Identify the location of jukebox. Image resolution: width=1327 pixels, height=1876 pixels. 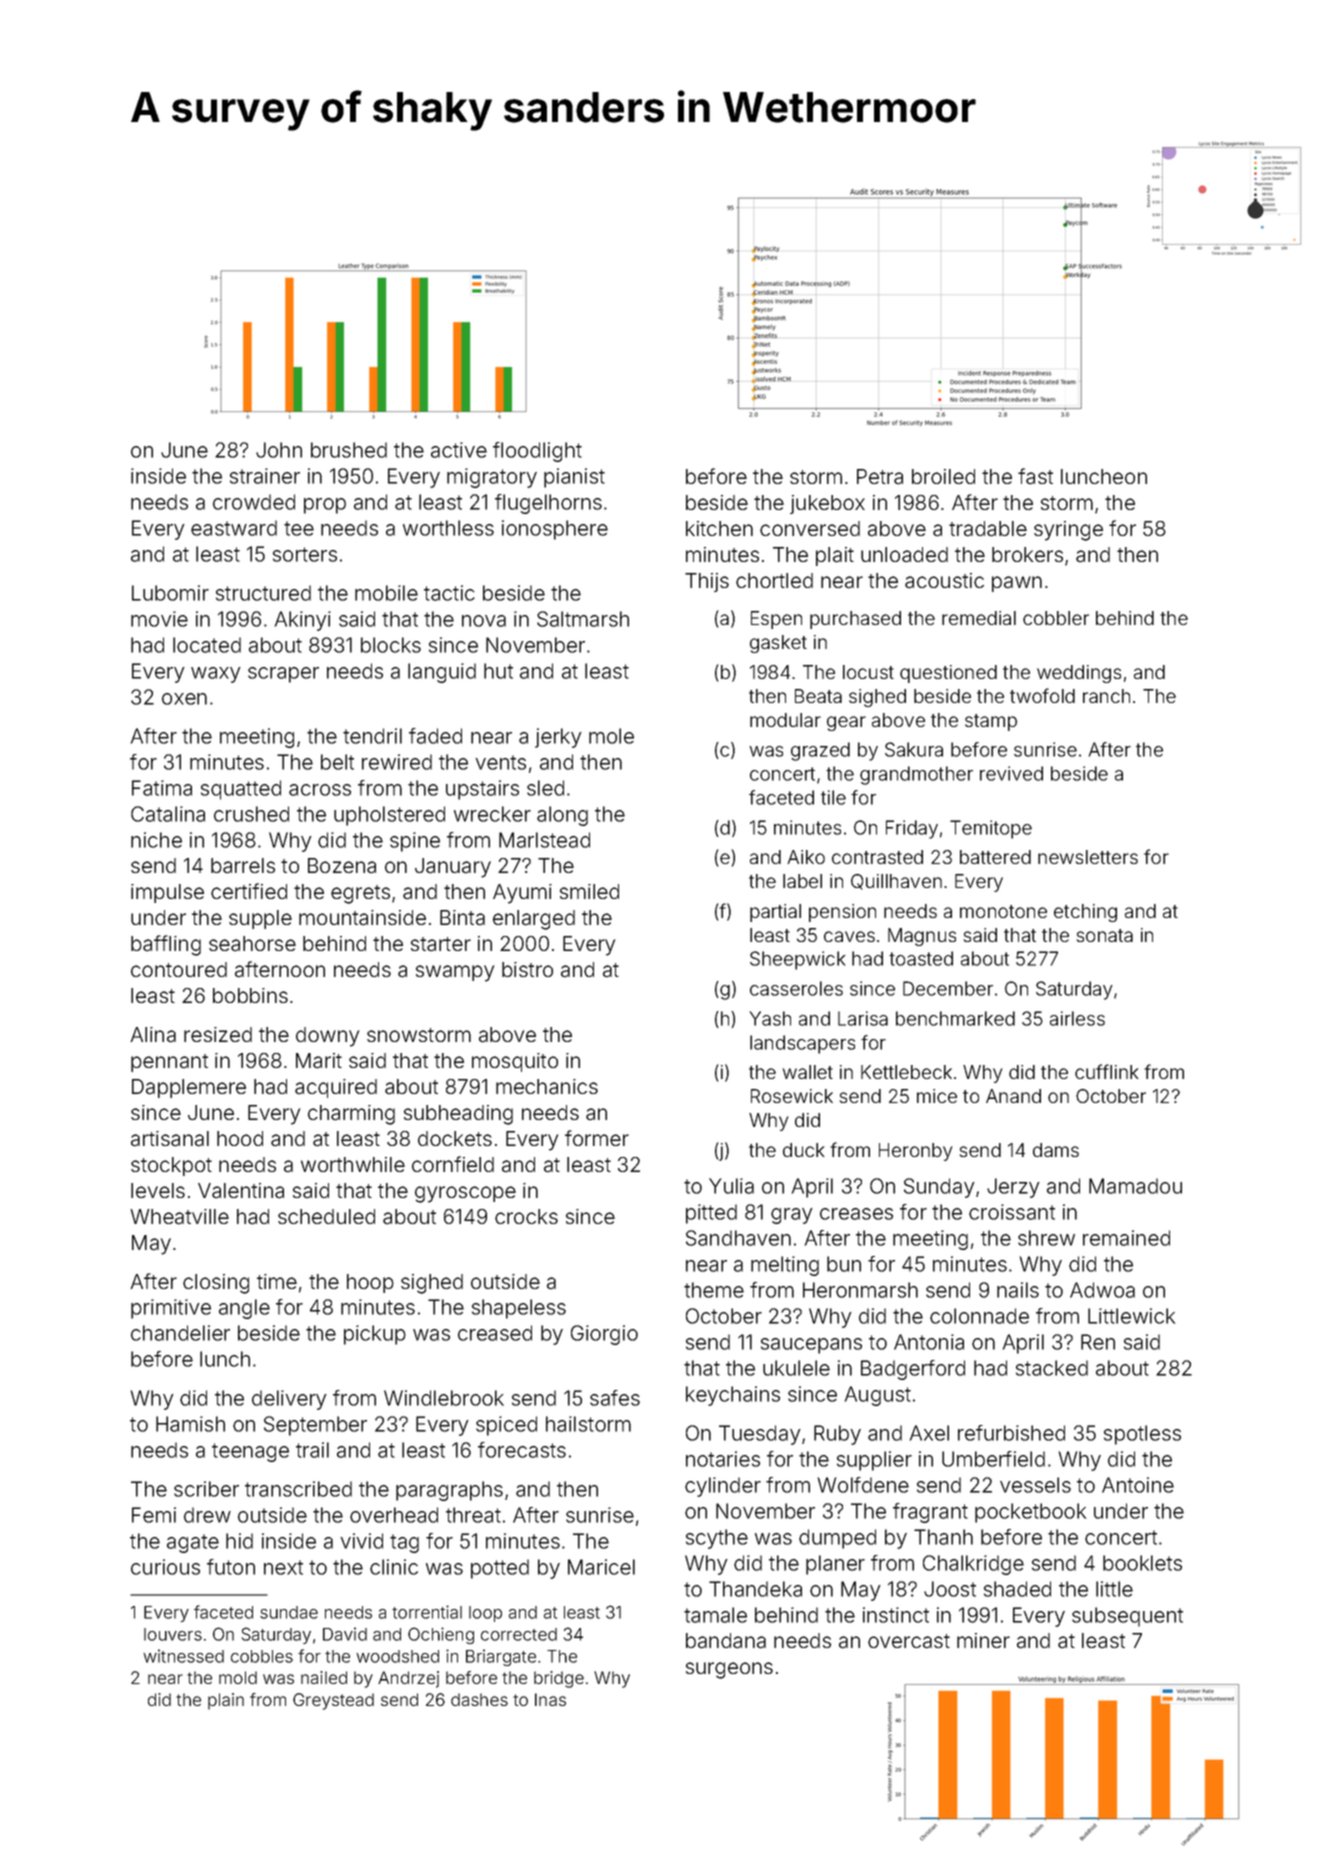
(827, 504).
